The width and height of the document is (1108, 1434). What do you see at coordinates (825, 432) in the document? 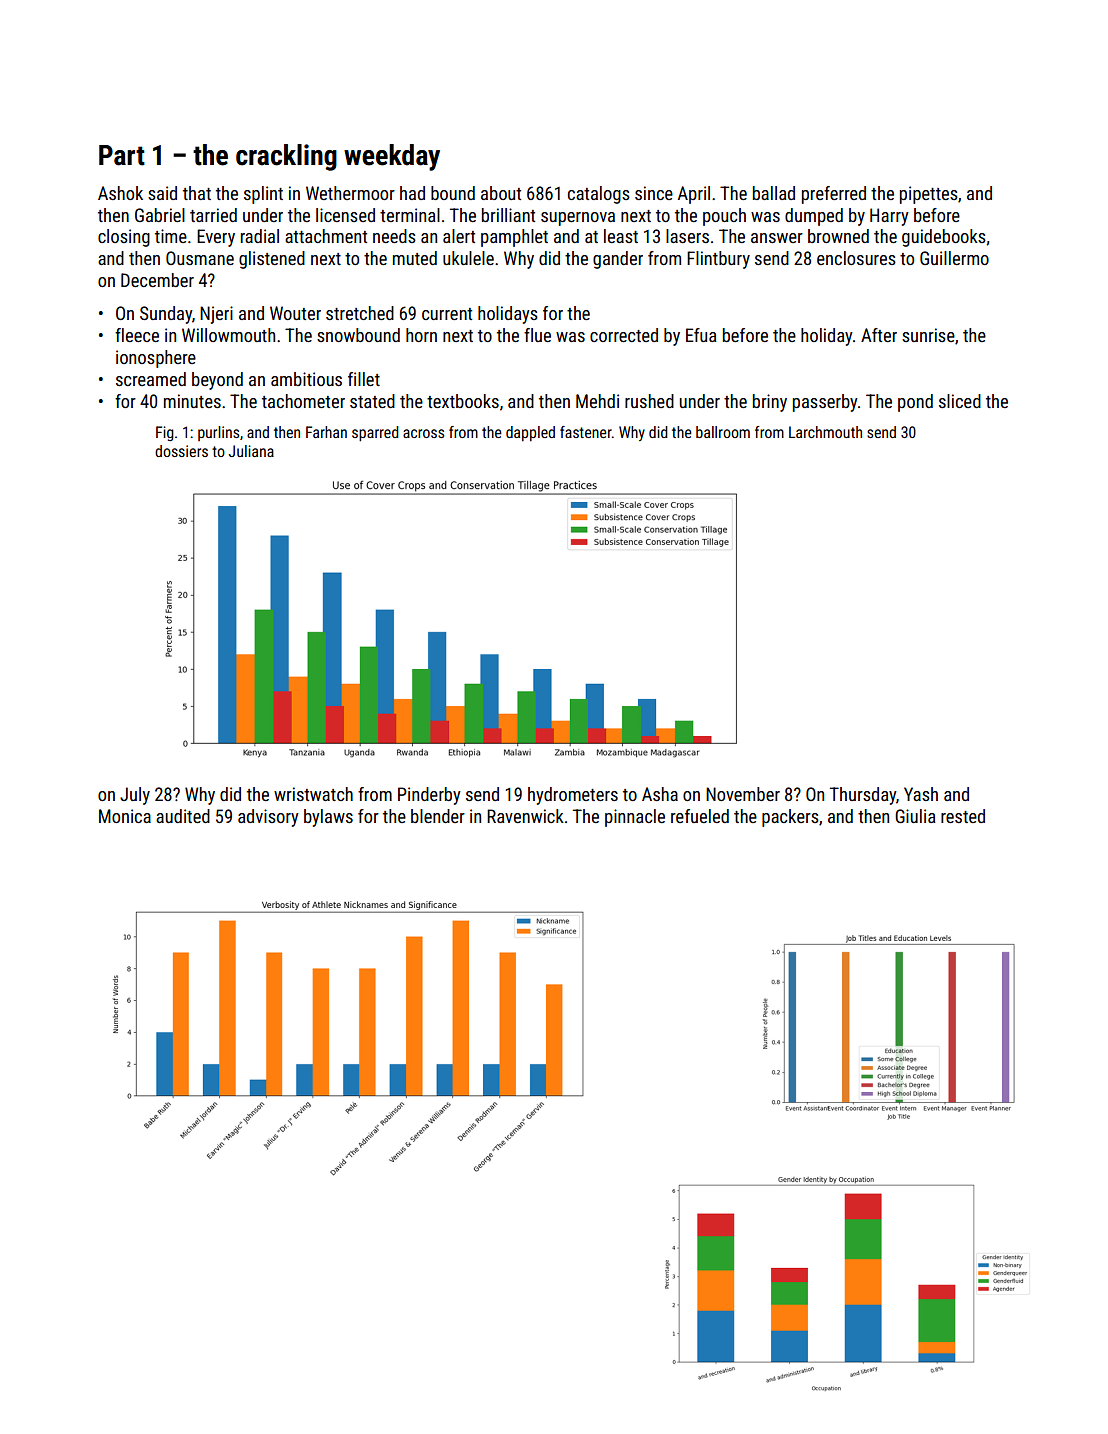
I see `Larchmouth` at bounding box center [825, 432].
